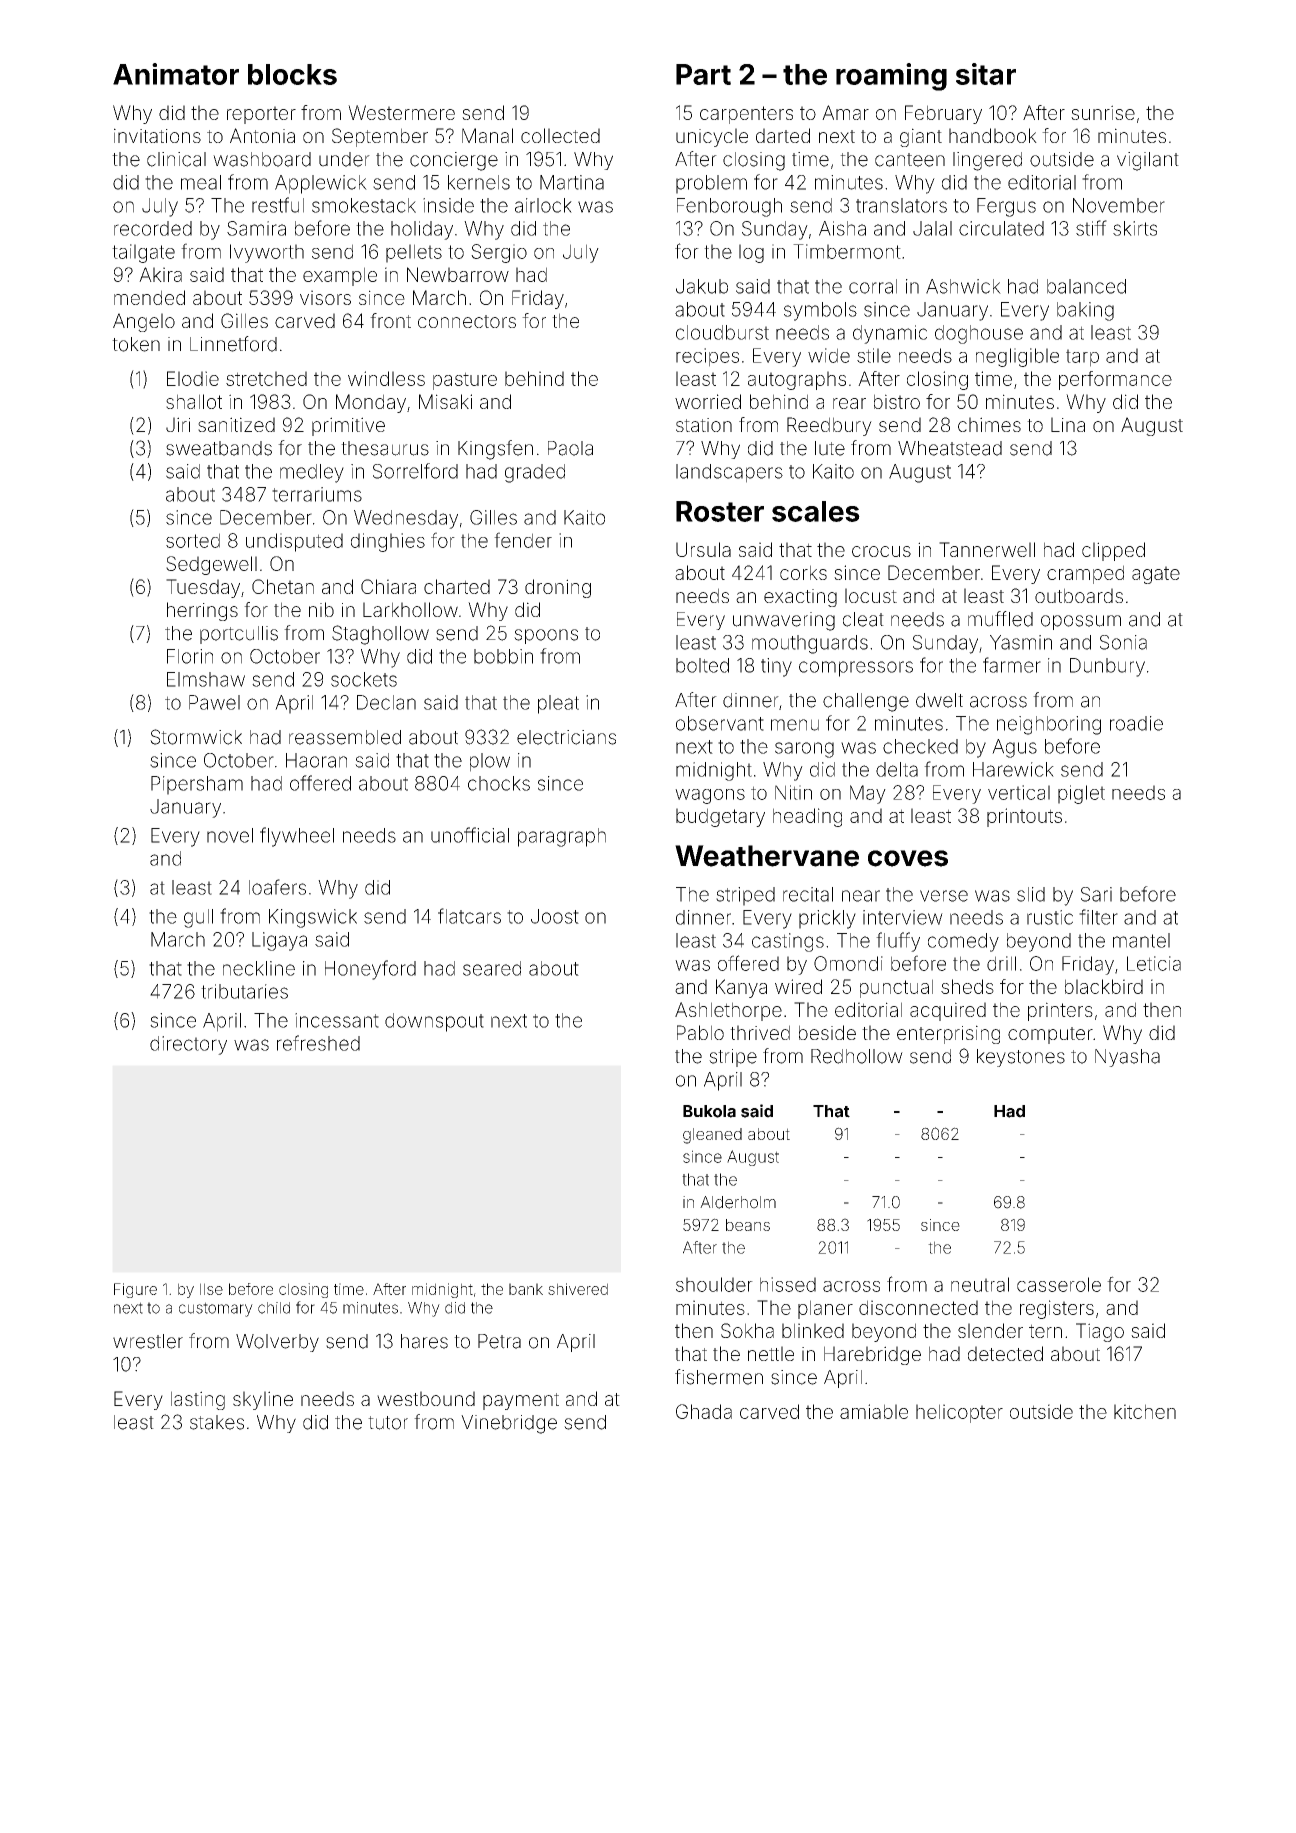  What do you see at coordinates (135, 1290) in the screenshot?
I see `Figure` at bounding box center [135, 1290].
